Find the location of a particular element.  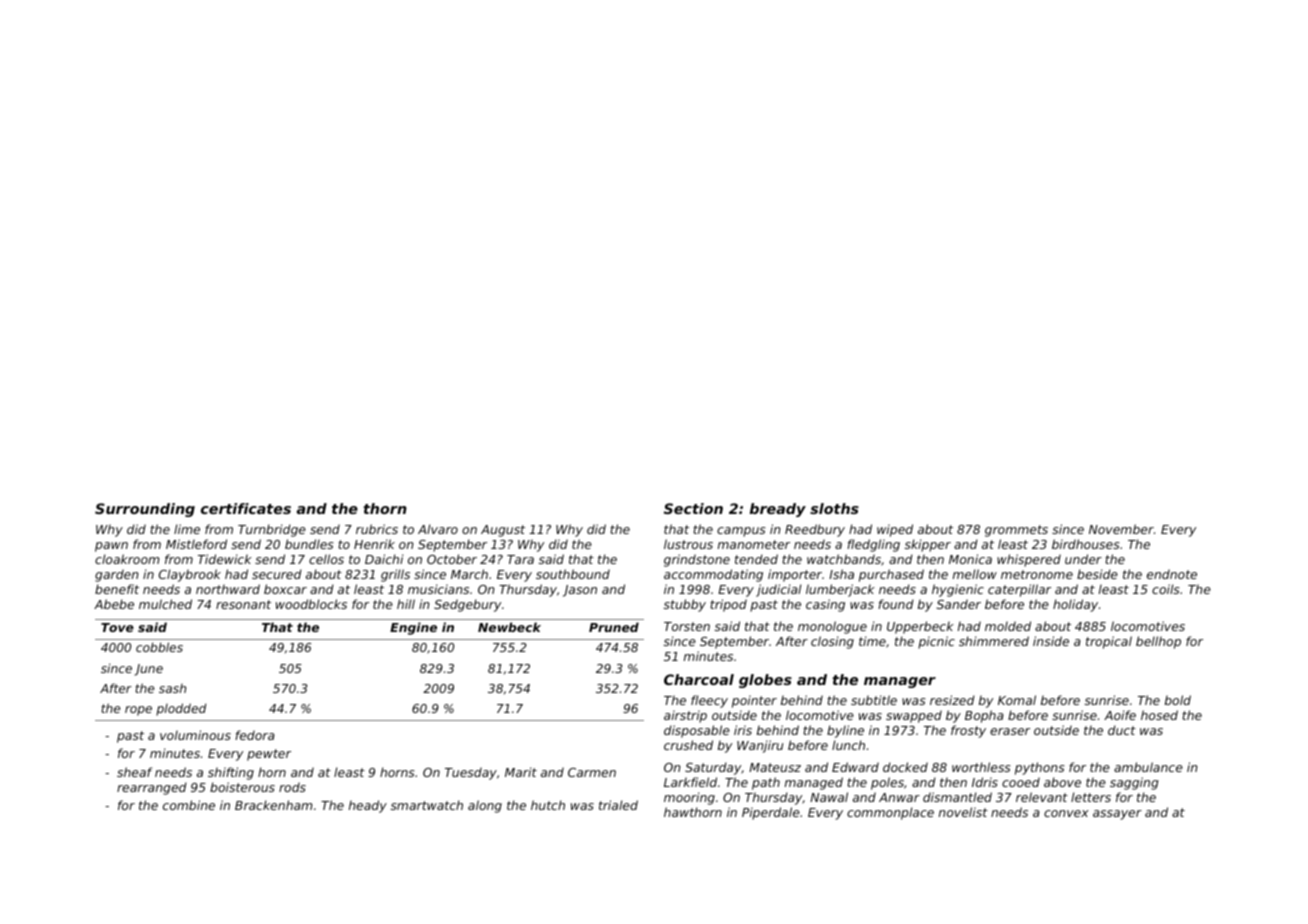

Upperbeck is located at coordinates (920, 627).
